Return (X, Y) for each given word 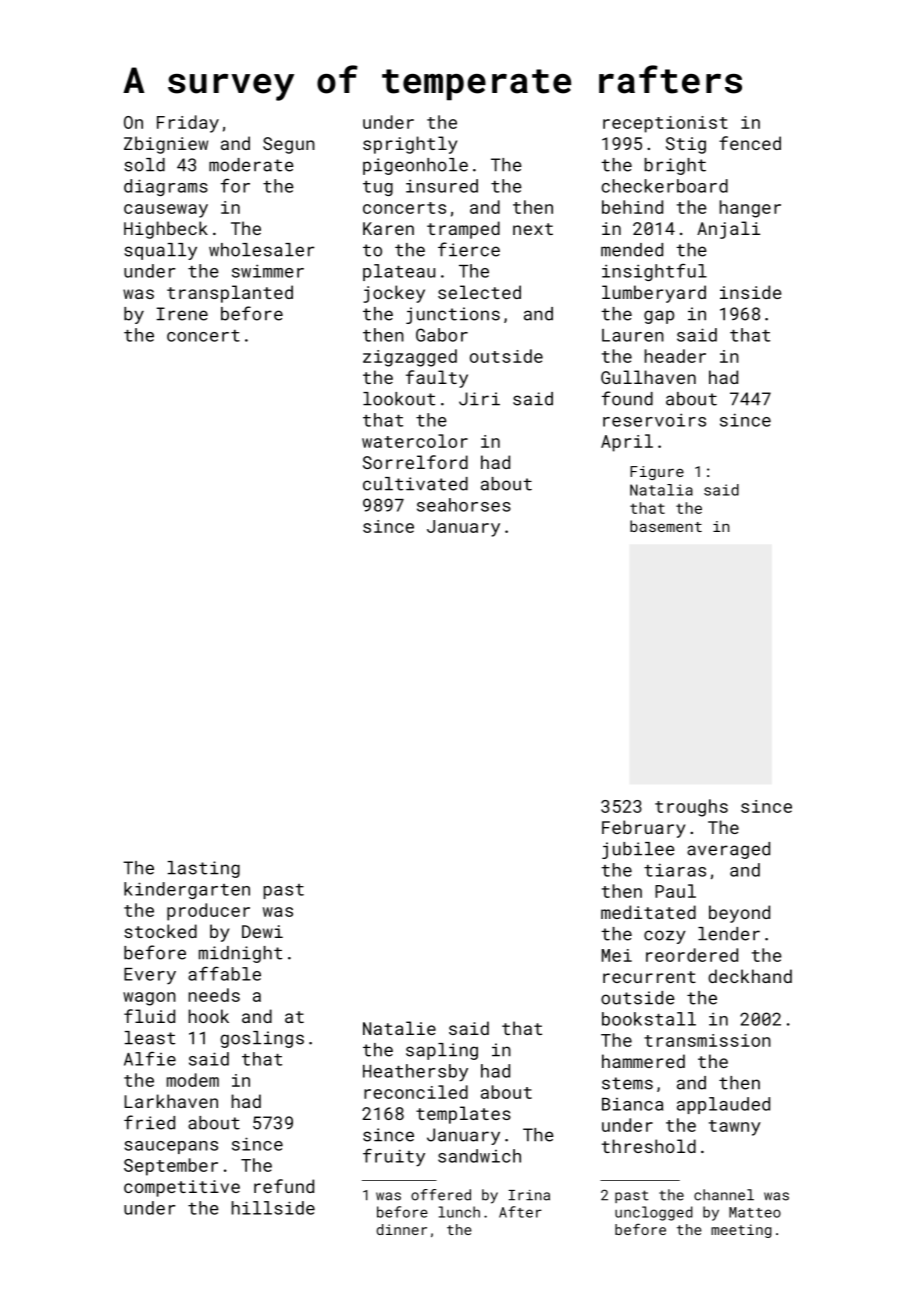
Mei (617, 955)
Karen (388, 228)
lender (729, 934)
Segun (289, 145)
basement (666, 526)
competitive (182, 1188)
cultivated (415, 484)
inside (750, 292)
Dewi (262, 931)
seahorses (464, 505)
